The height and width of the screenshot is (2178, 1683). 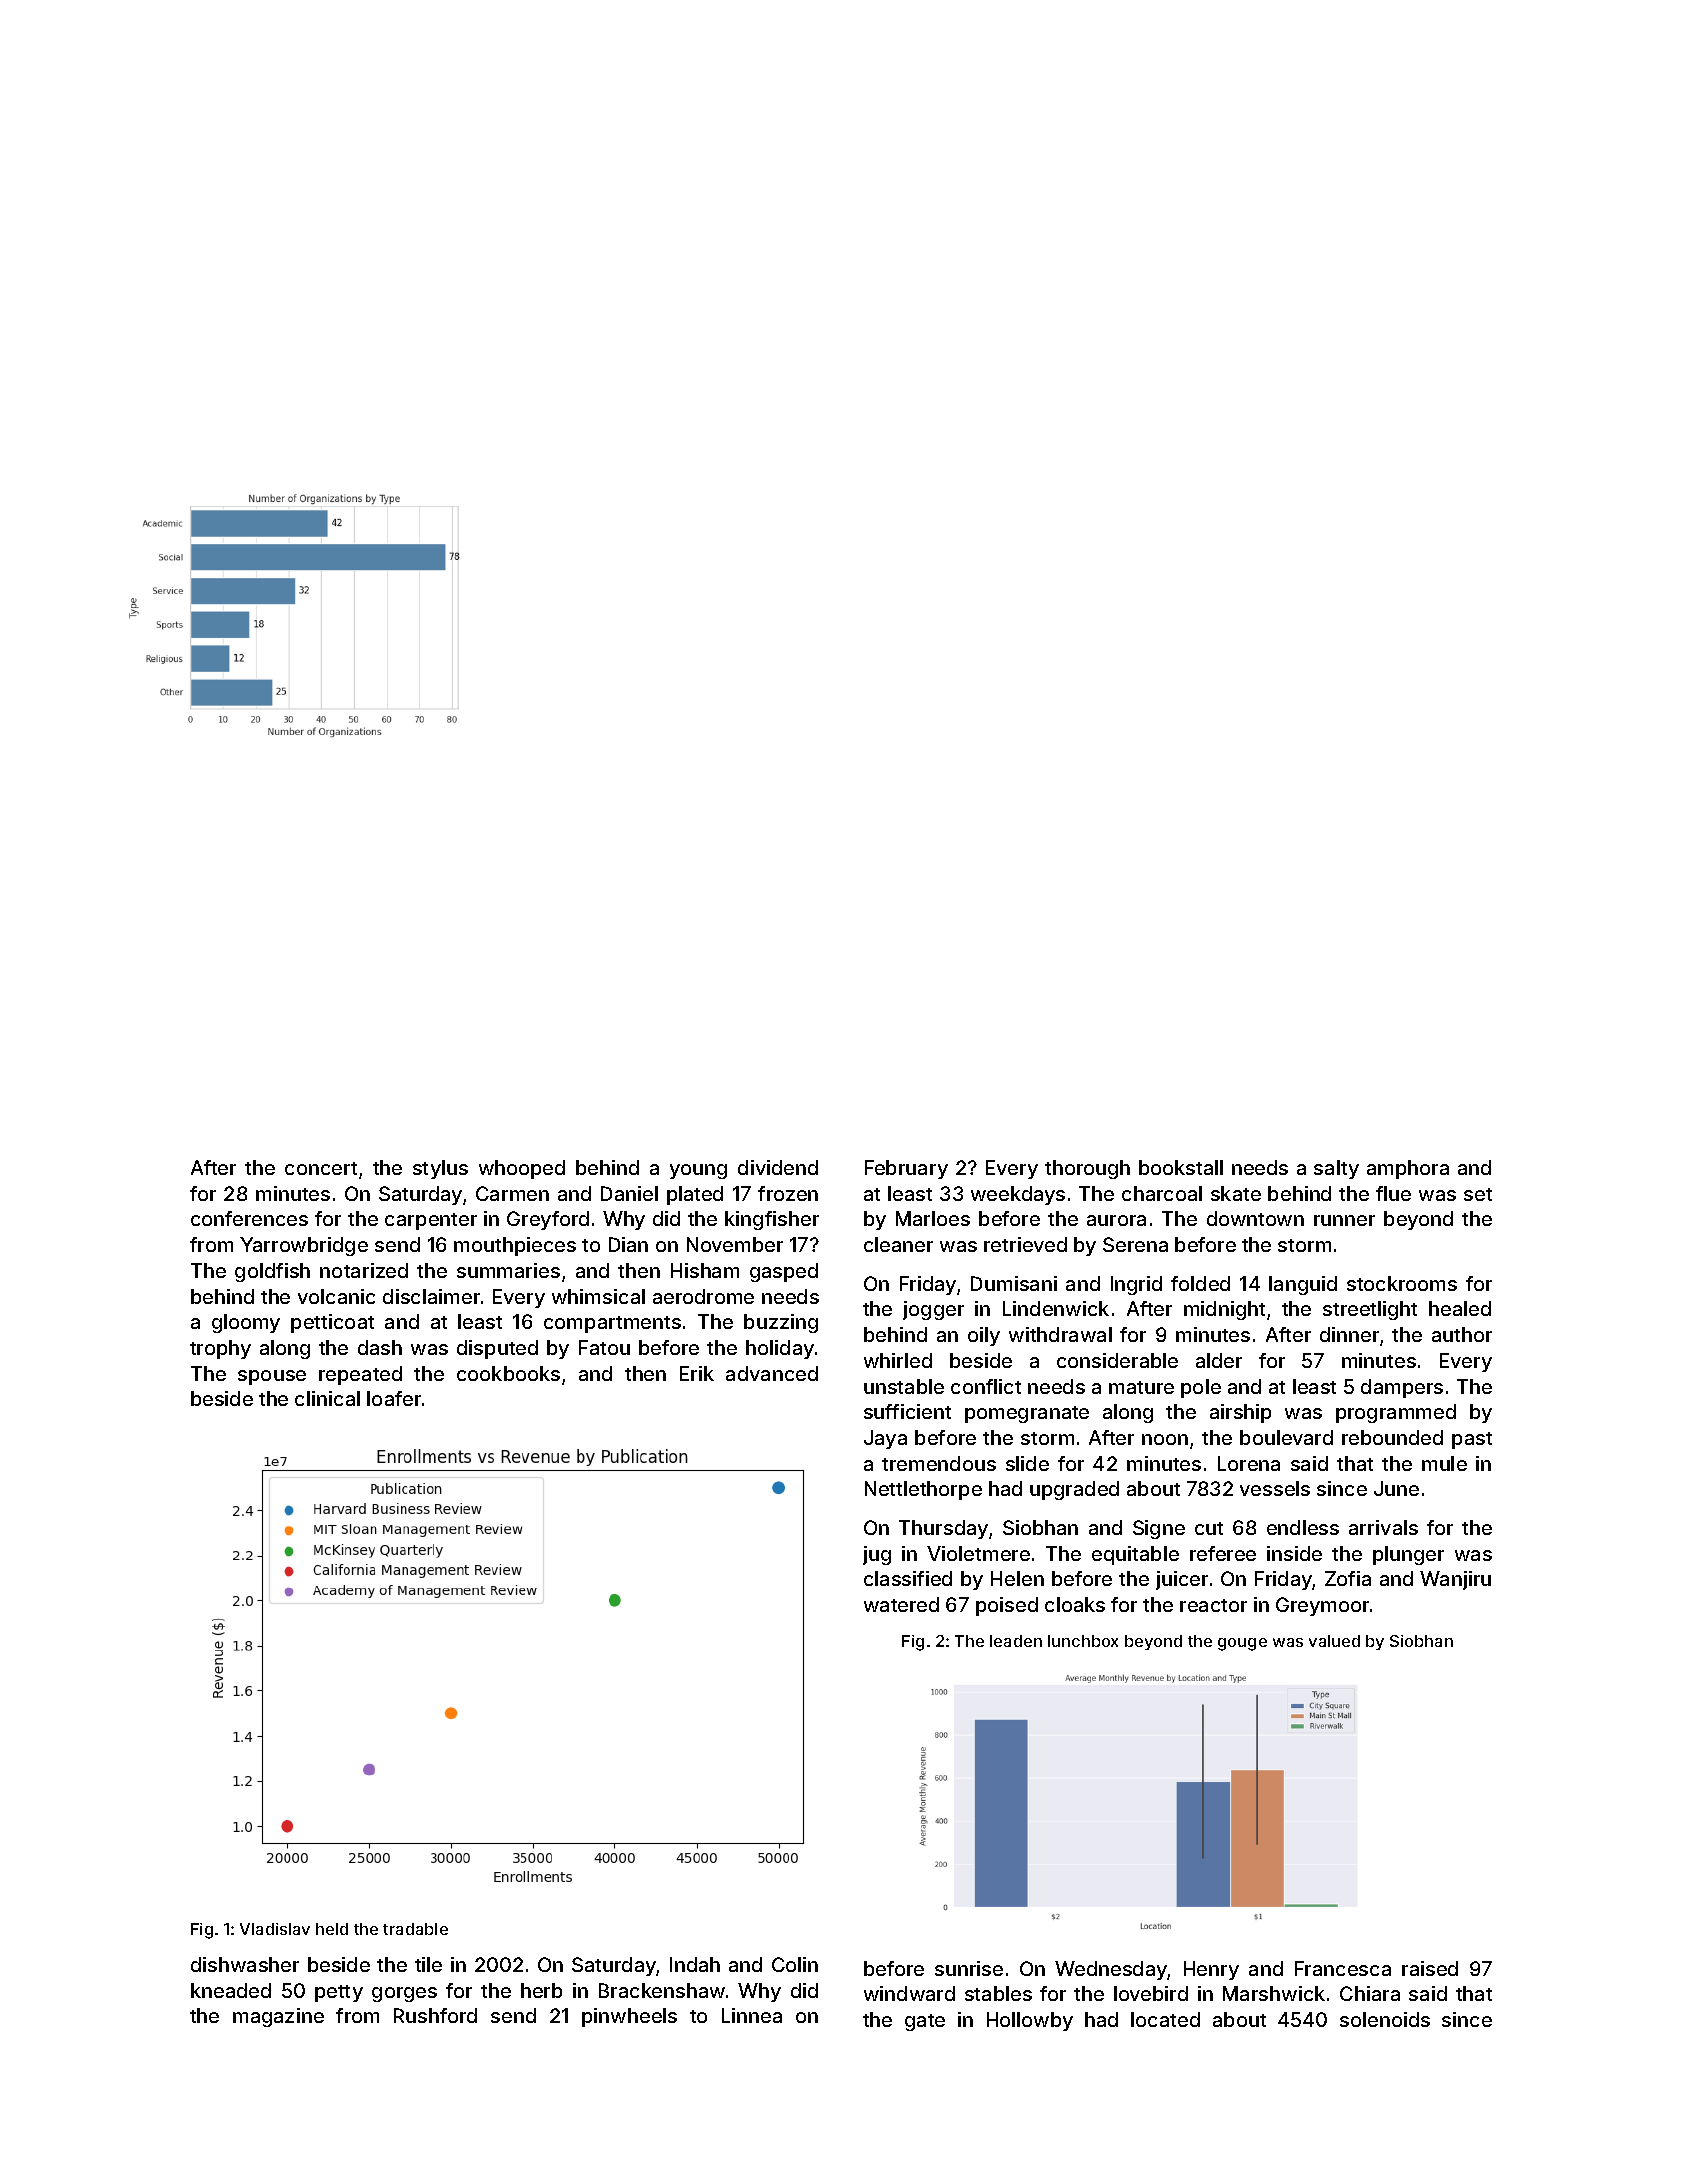 What do you see at coordinates (969, 1968) in the screenshot?
I see `sunrise` at bounding box center [969, 1968].
